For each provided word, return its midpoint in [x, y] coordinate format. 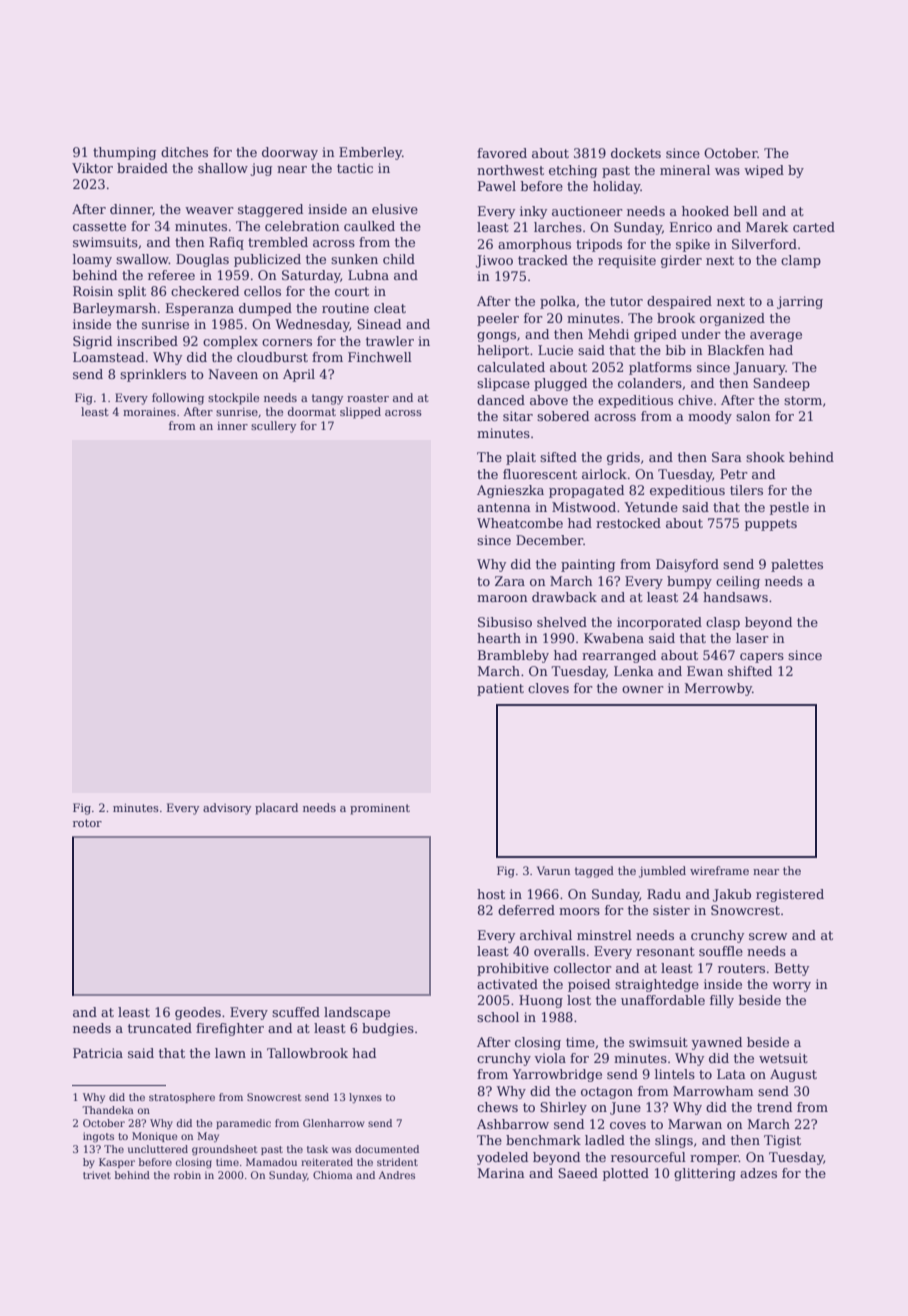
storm [803, 400]
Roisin [93, 291]
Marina [501, 1173]
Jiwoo [494, 261]
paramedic [243, 1124]
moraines [149, 412]
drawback [564, 597]
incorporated [659, 623]
